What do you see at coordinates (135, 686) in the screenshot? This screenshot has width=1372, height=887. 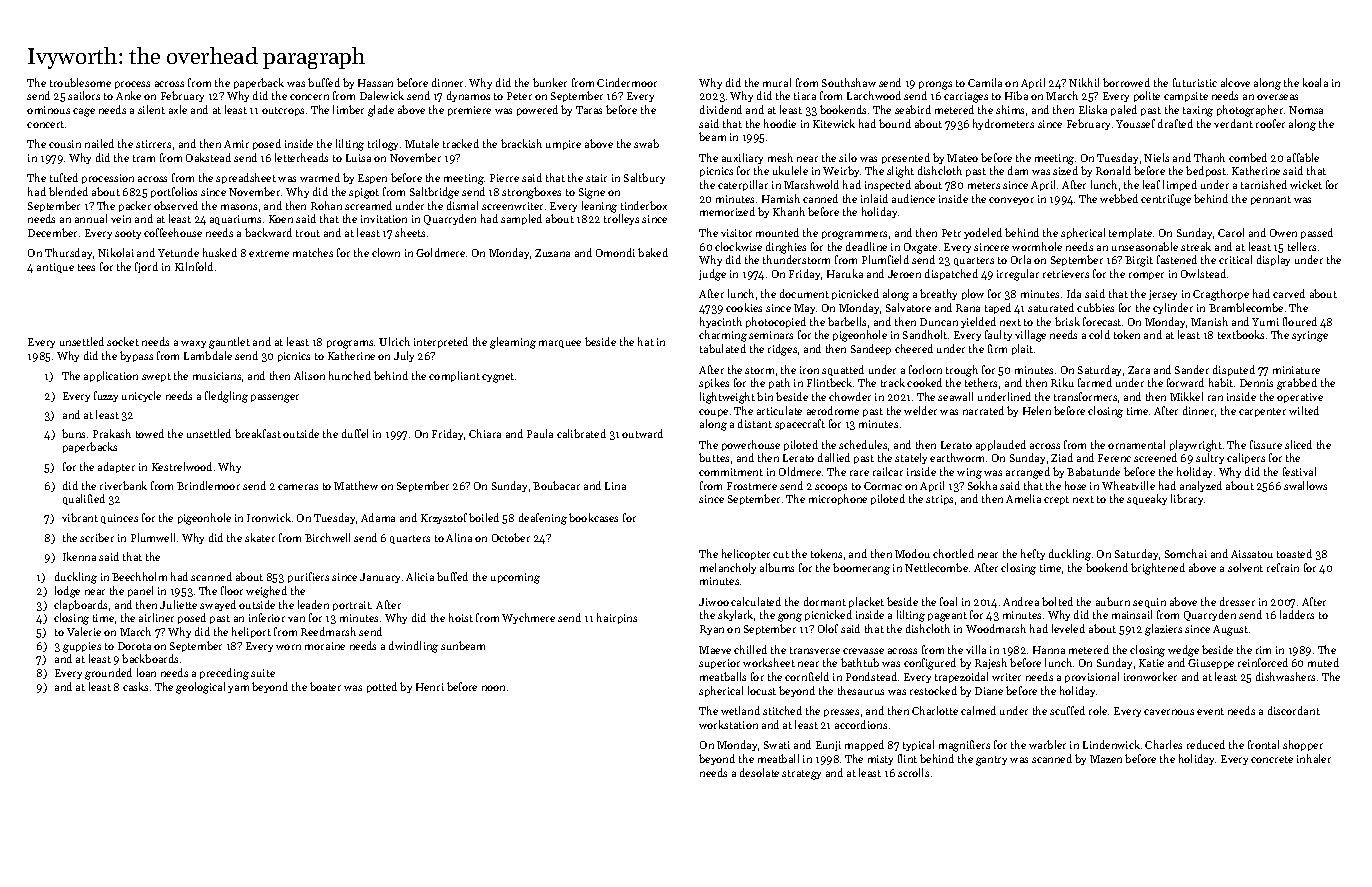 I see `casks` at bounding box center [135, 686].
